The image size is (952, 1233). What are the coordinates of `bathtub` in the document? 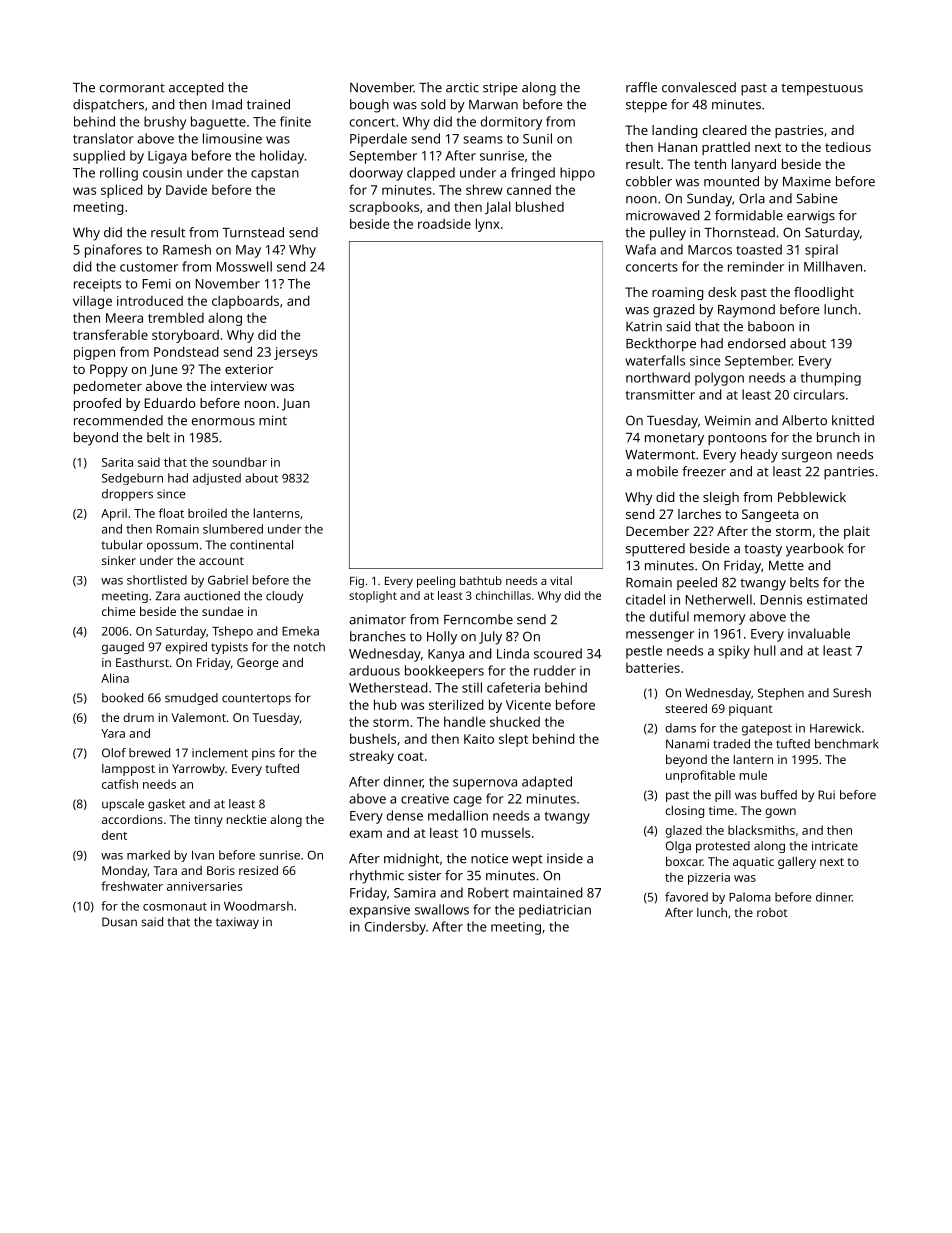 It's located at (481, 580).
